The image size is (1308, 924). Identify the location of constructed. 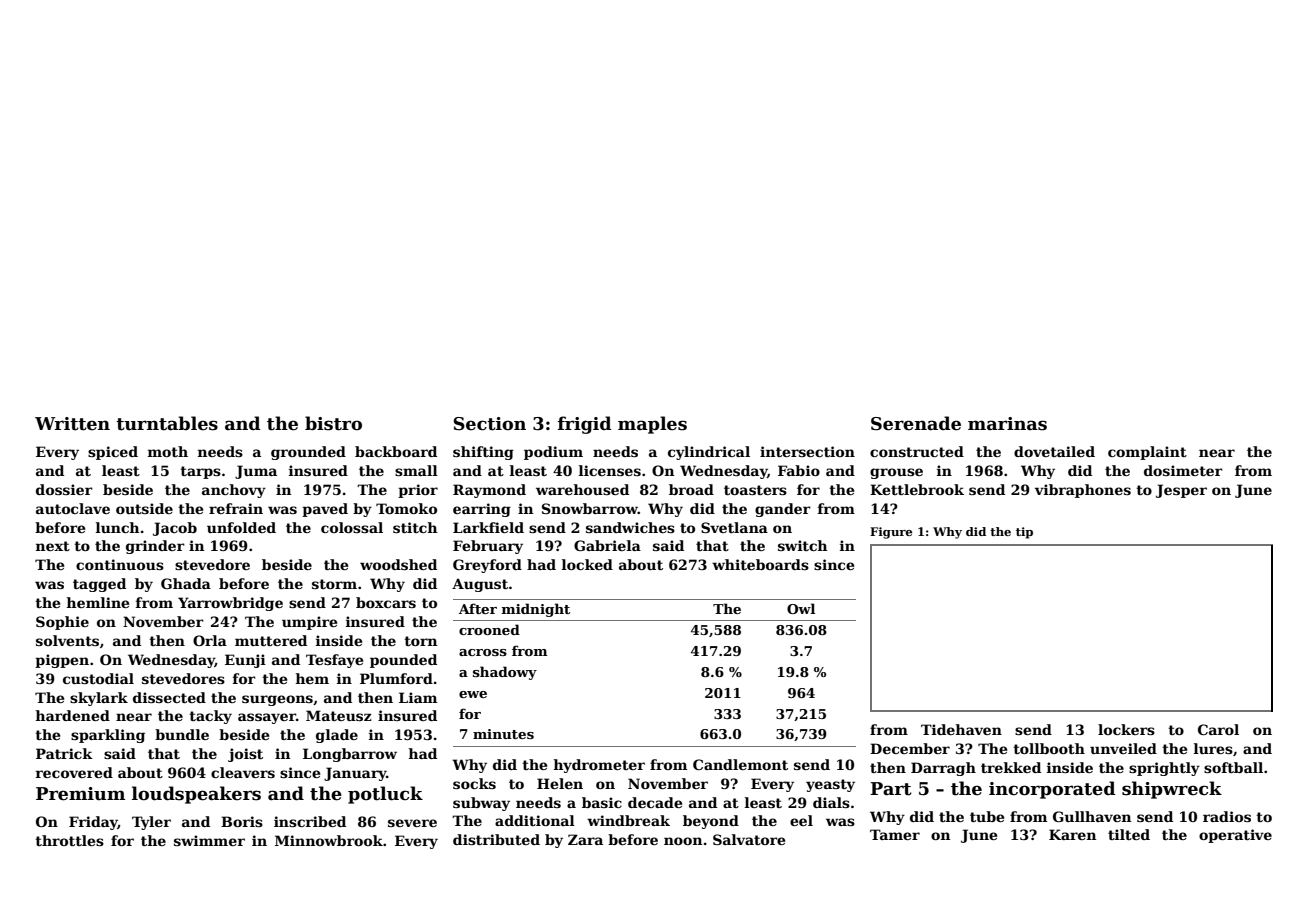
(917, 451).
